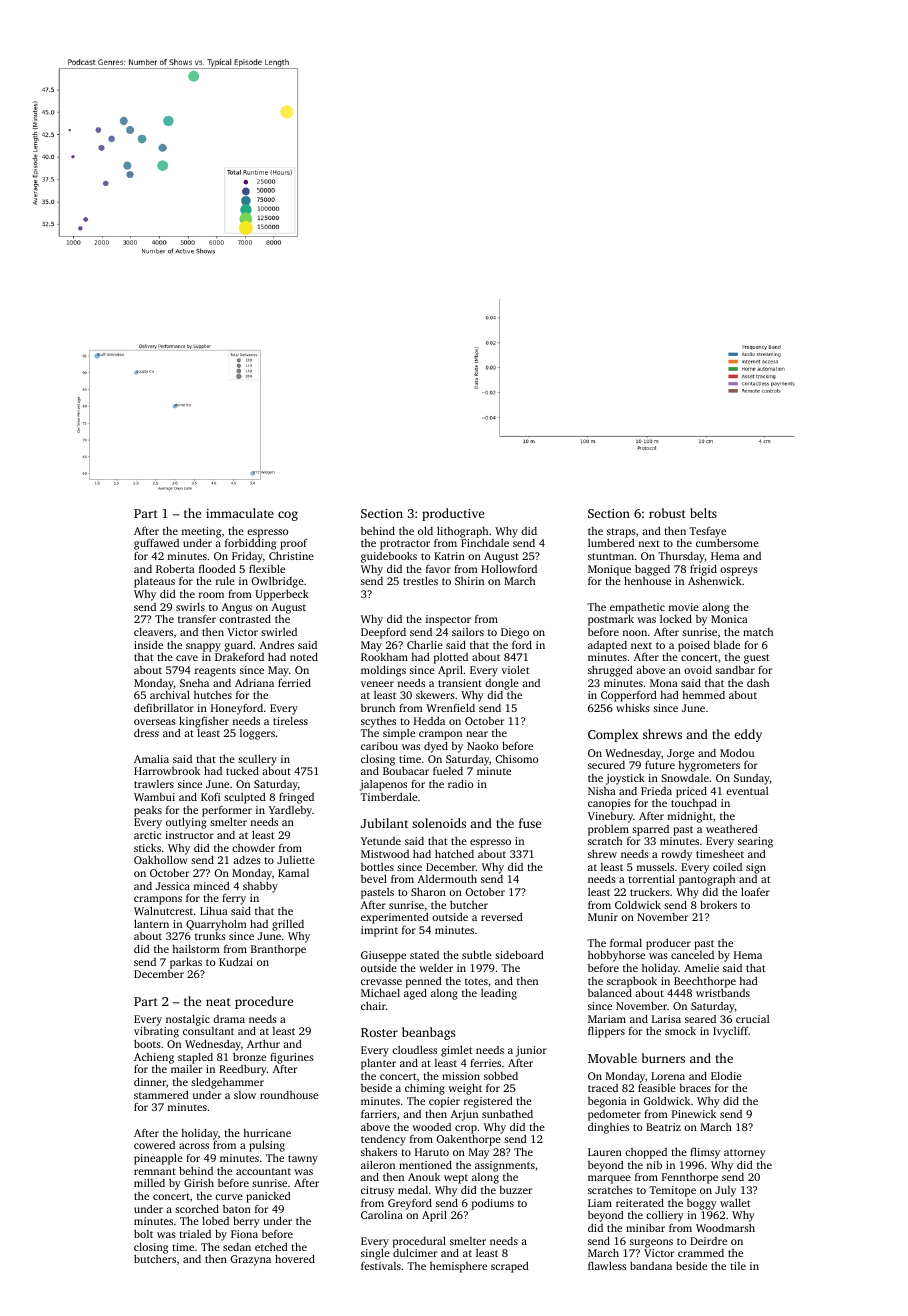 This document has width=908, height=1316. Describe the element at coordinates (676, 855) in the document. I see `rowdy` at that location.
